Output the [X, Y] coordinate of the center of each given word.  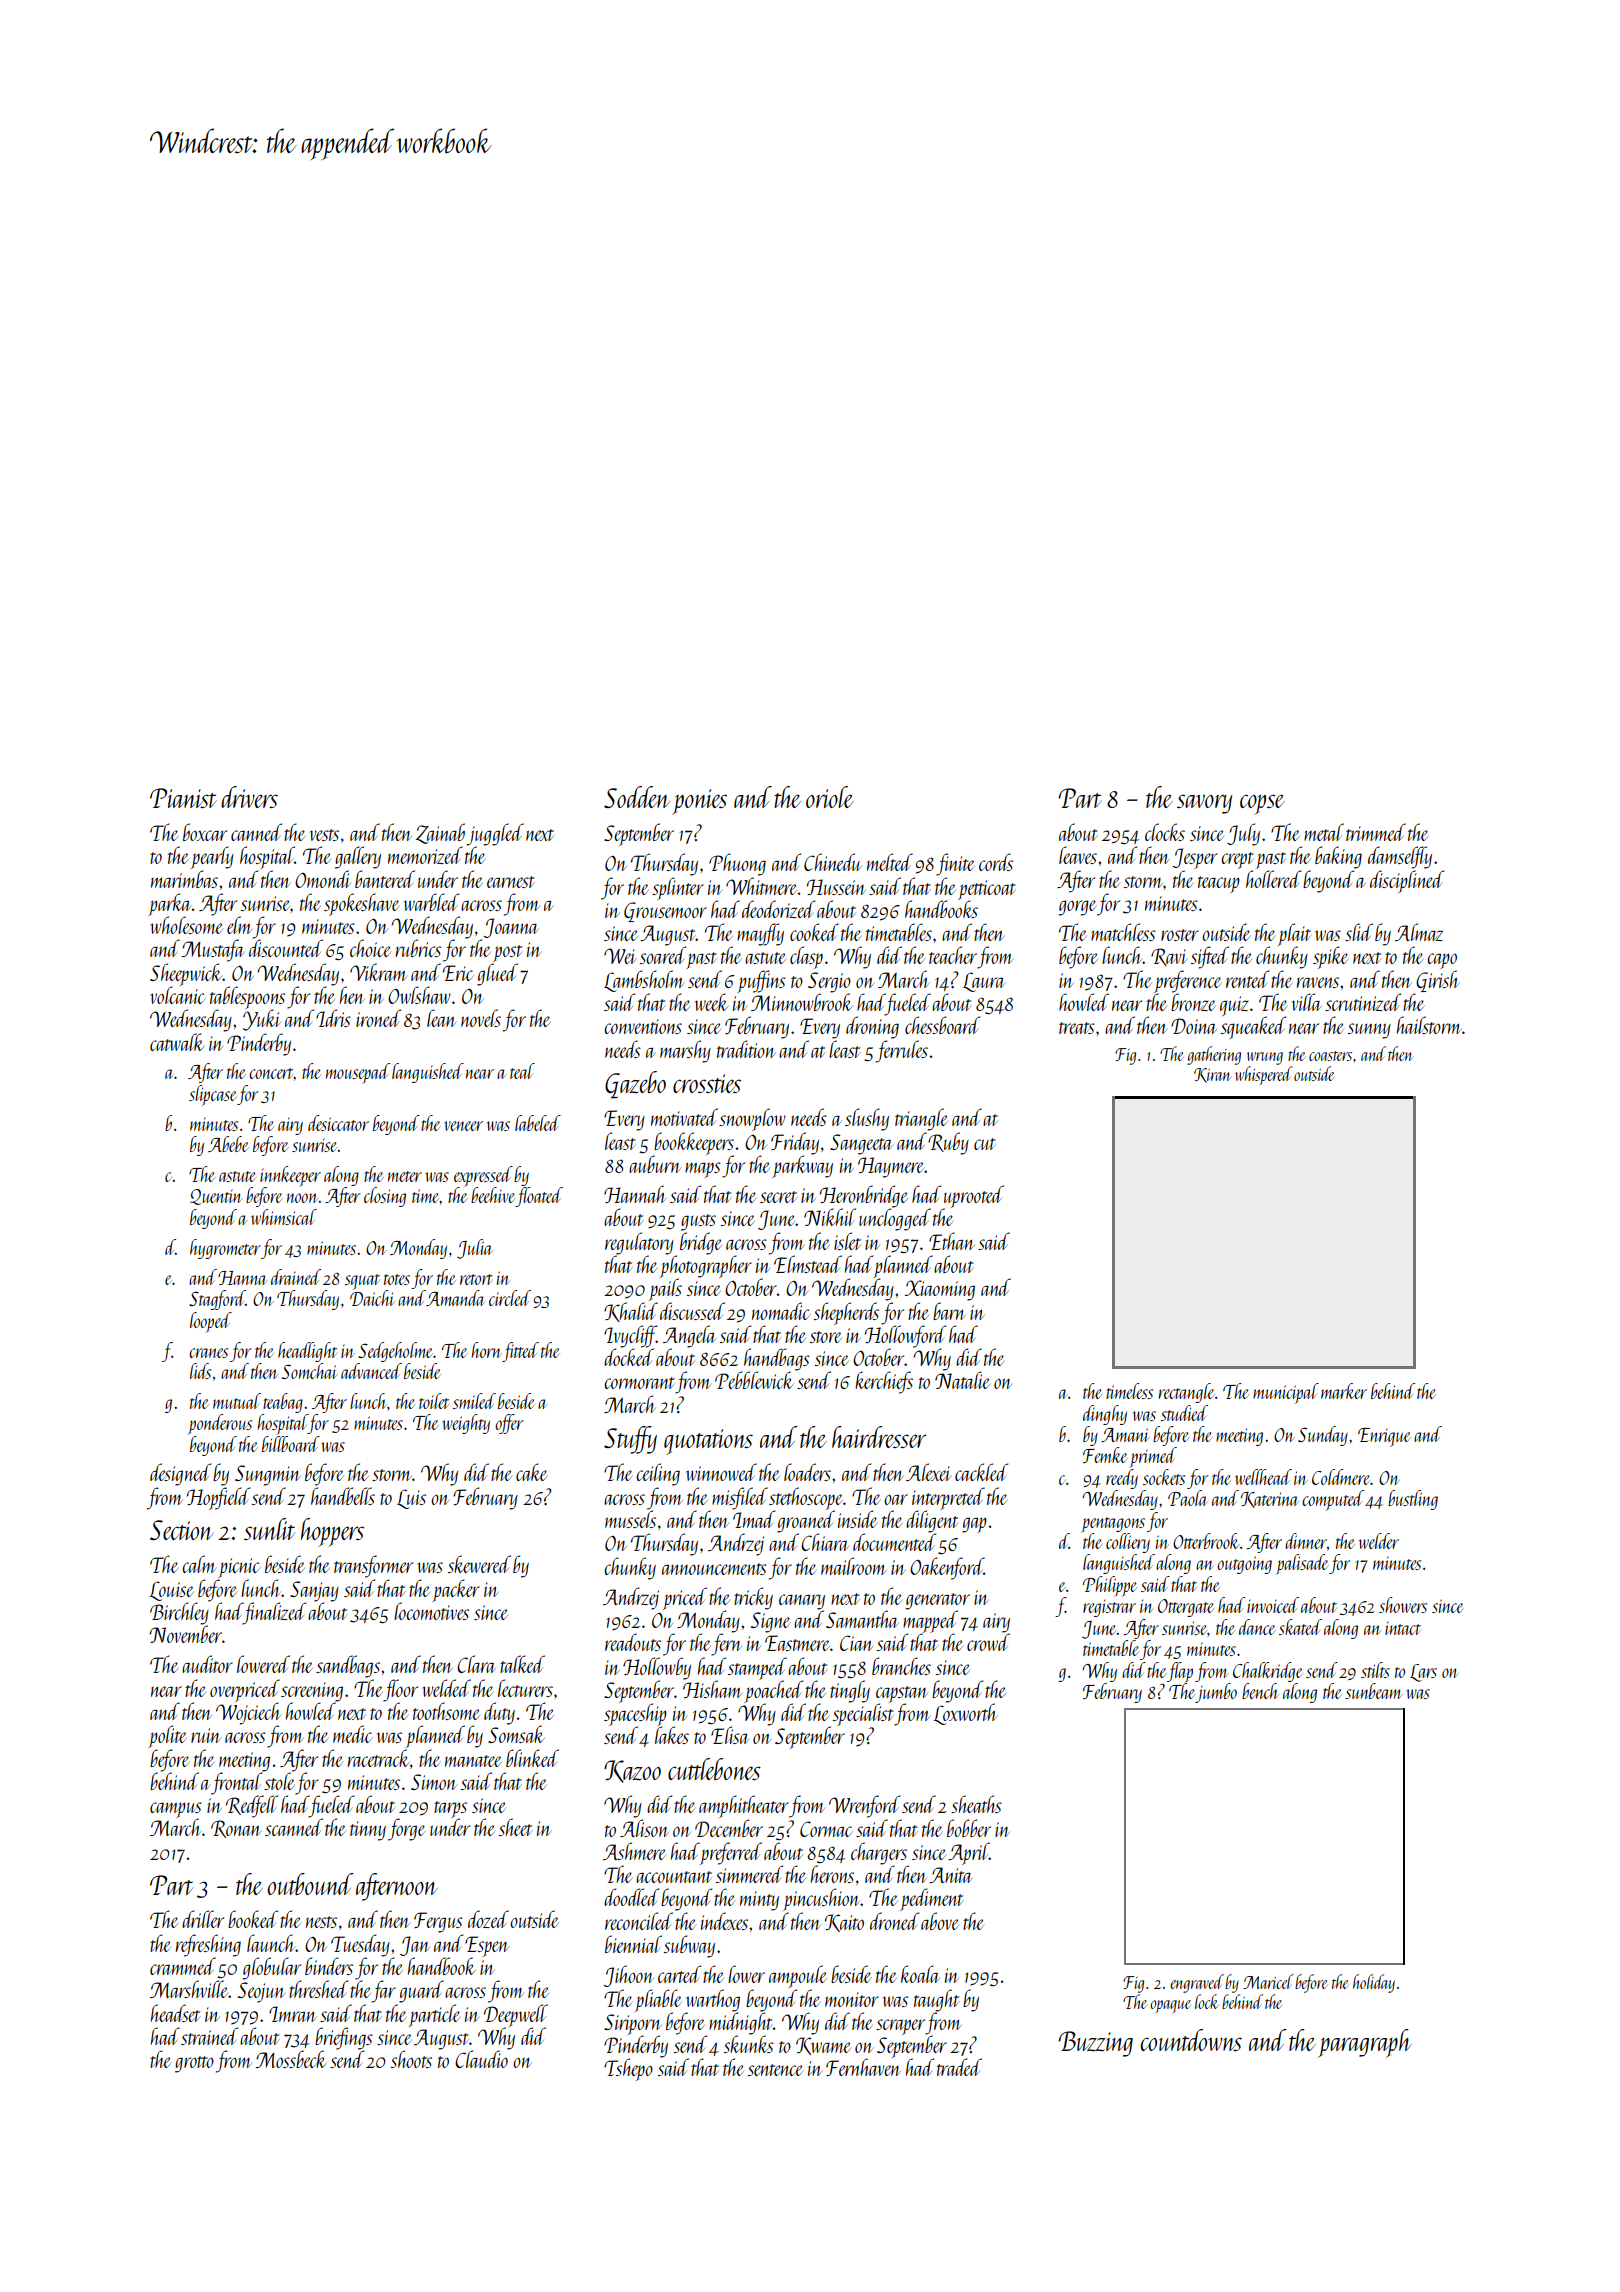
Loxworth [965, 1714]
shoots [411, 2059]
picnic [239, 1568]
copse [1262, 804]
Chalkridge [1268, 1672]
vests [324, 835]
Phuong [737, 864]
